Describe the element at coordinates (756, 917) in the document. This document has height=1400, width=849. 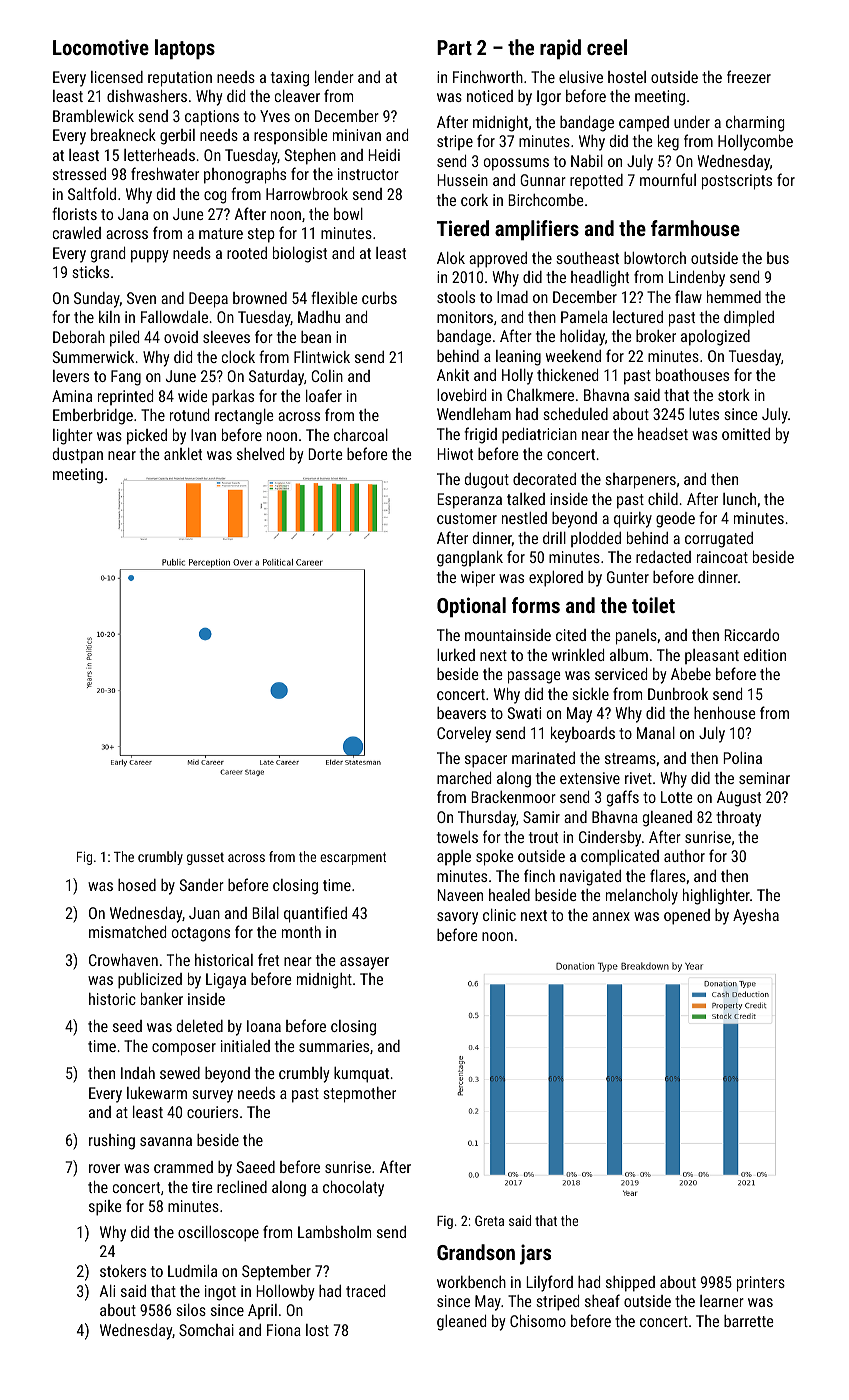
I see `Ayesha` at that location.
